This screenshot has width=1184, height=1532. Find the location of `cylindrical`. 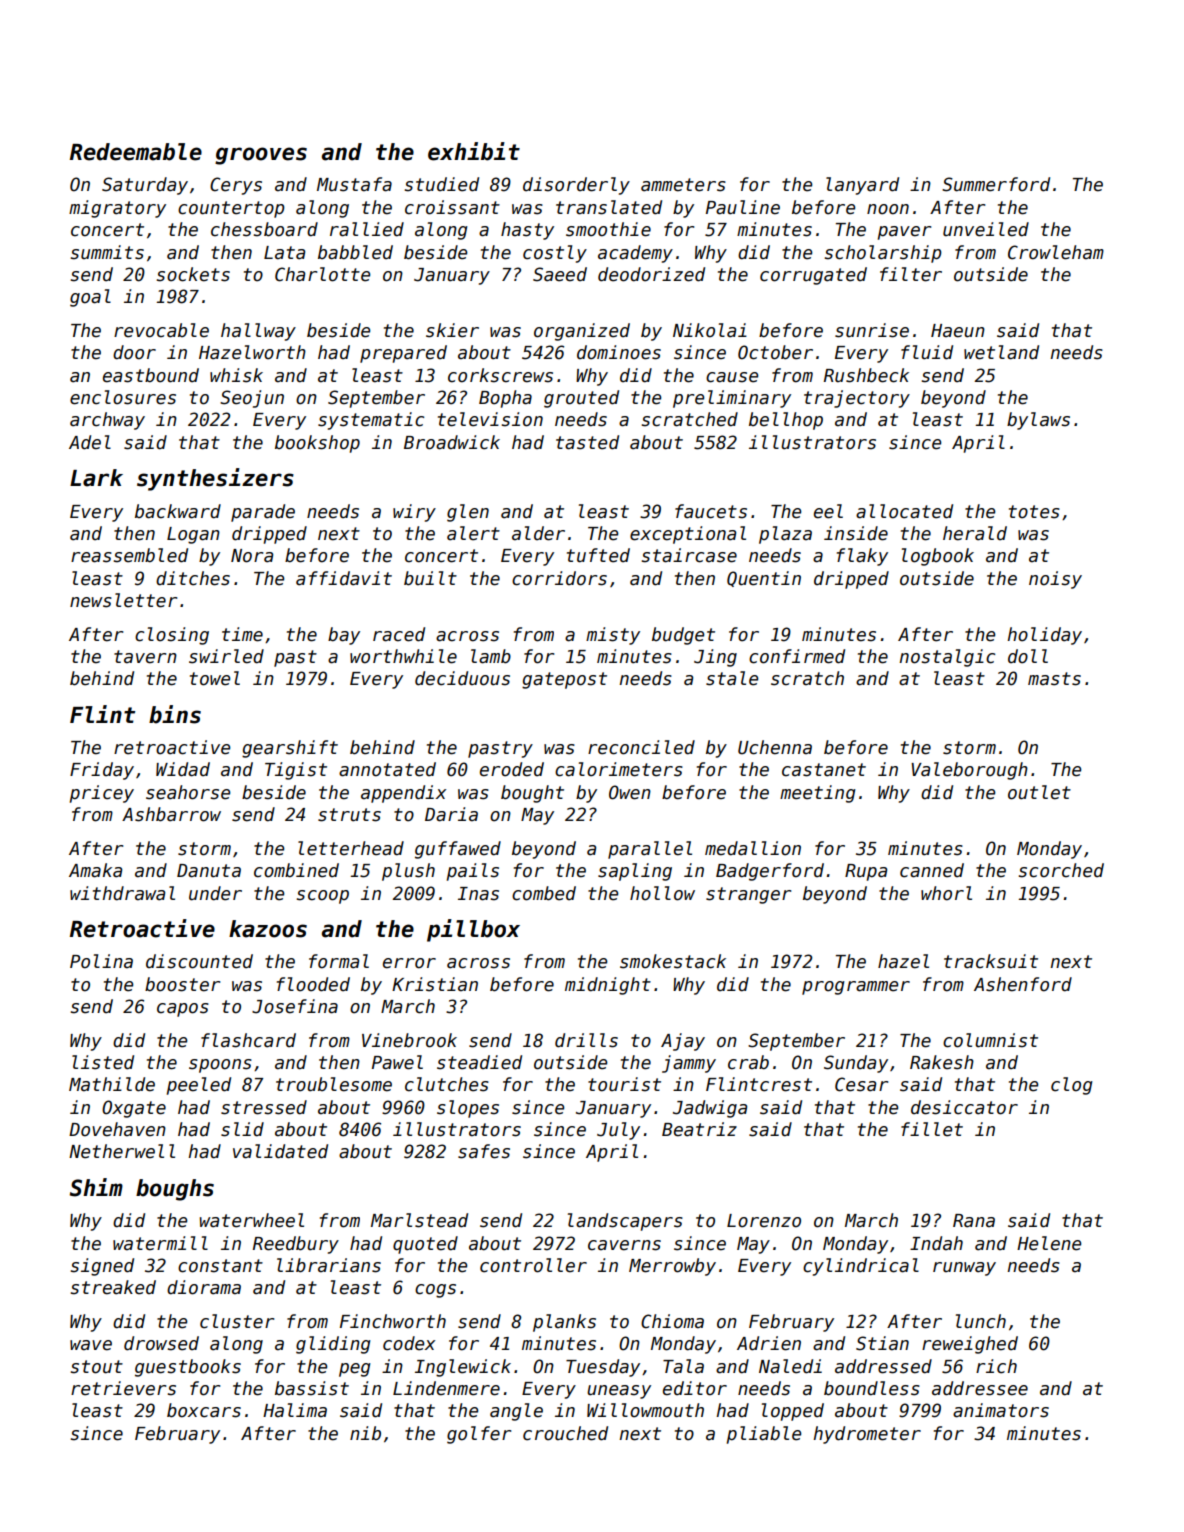

cylindrical is located at coordinates (861, 1267).
